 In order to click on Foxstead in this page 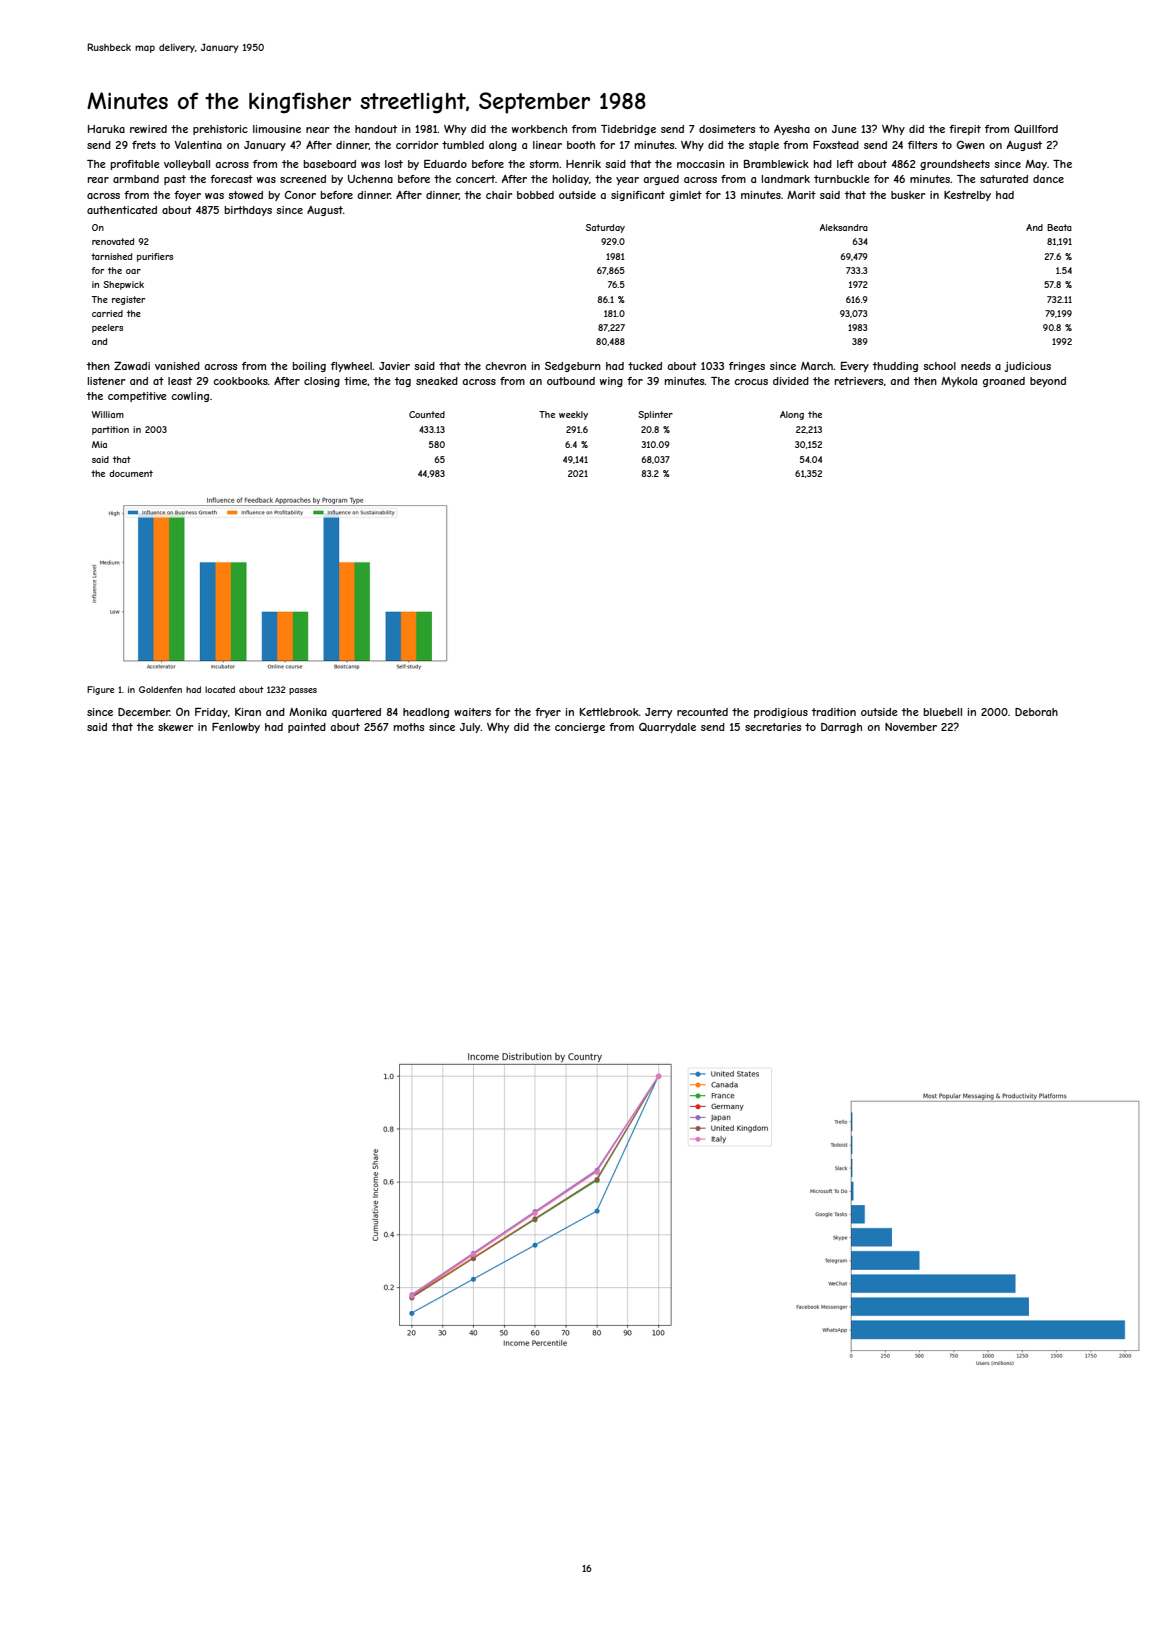, I will do `click(836, 145)`.
